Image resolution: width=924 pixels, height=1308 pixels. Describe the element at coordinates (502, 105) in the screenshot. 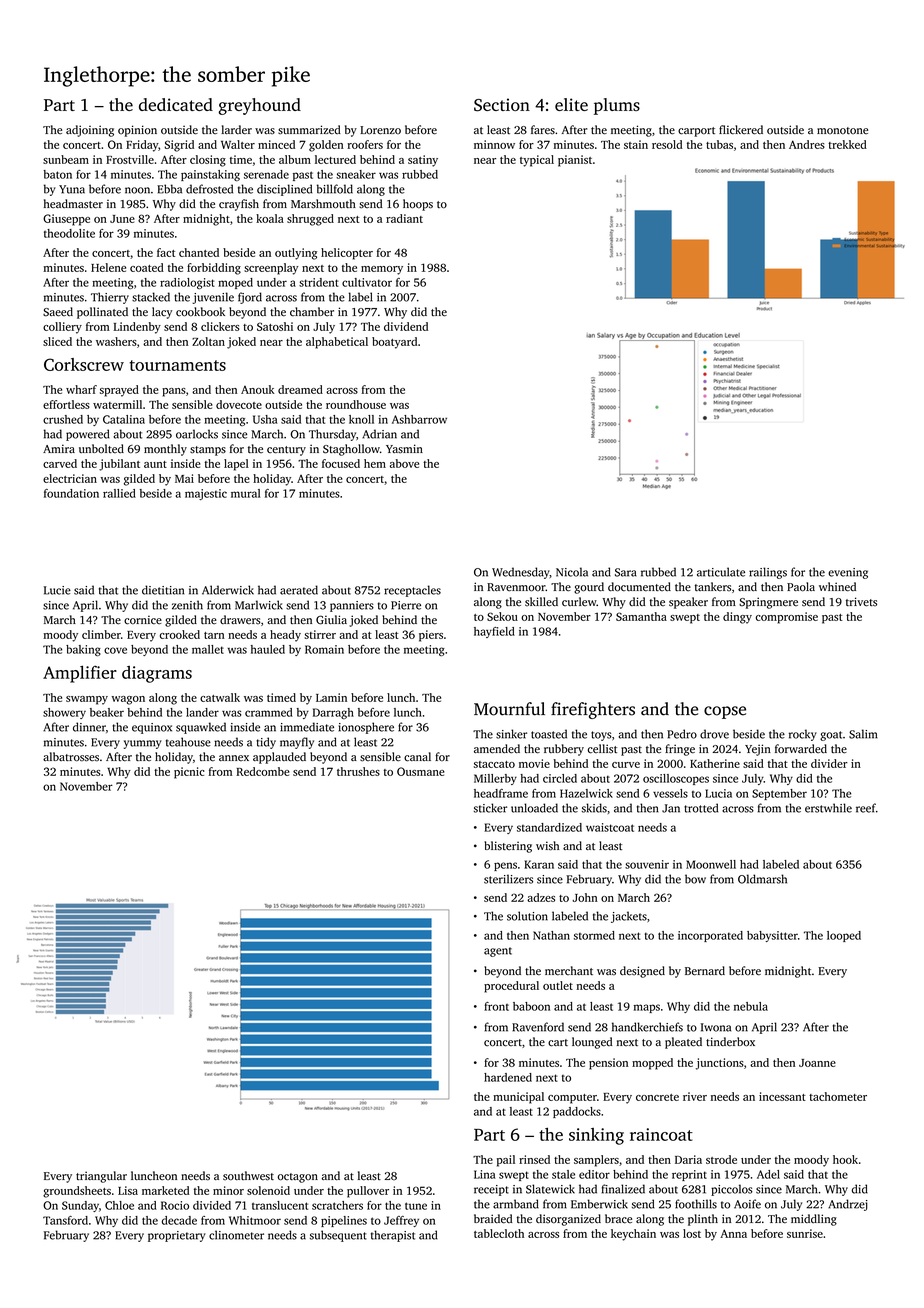

I see `Section` at that location.
